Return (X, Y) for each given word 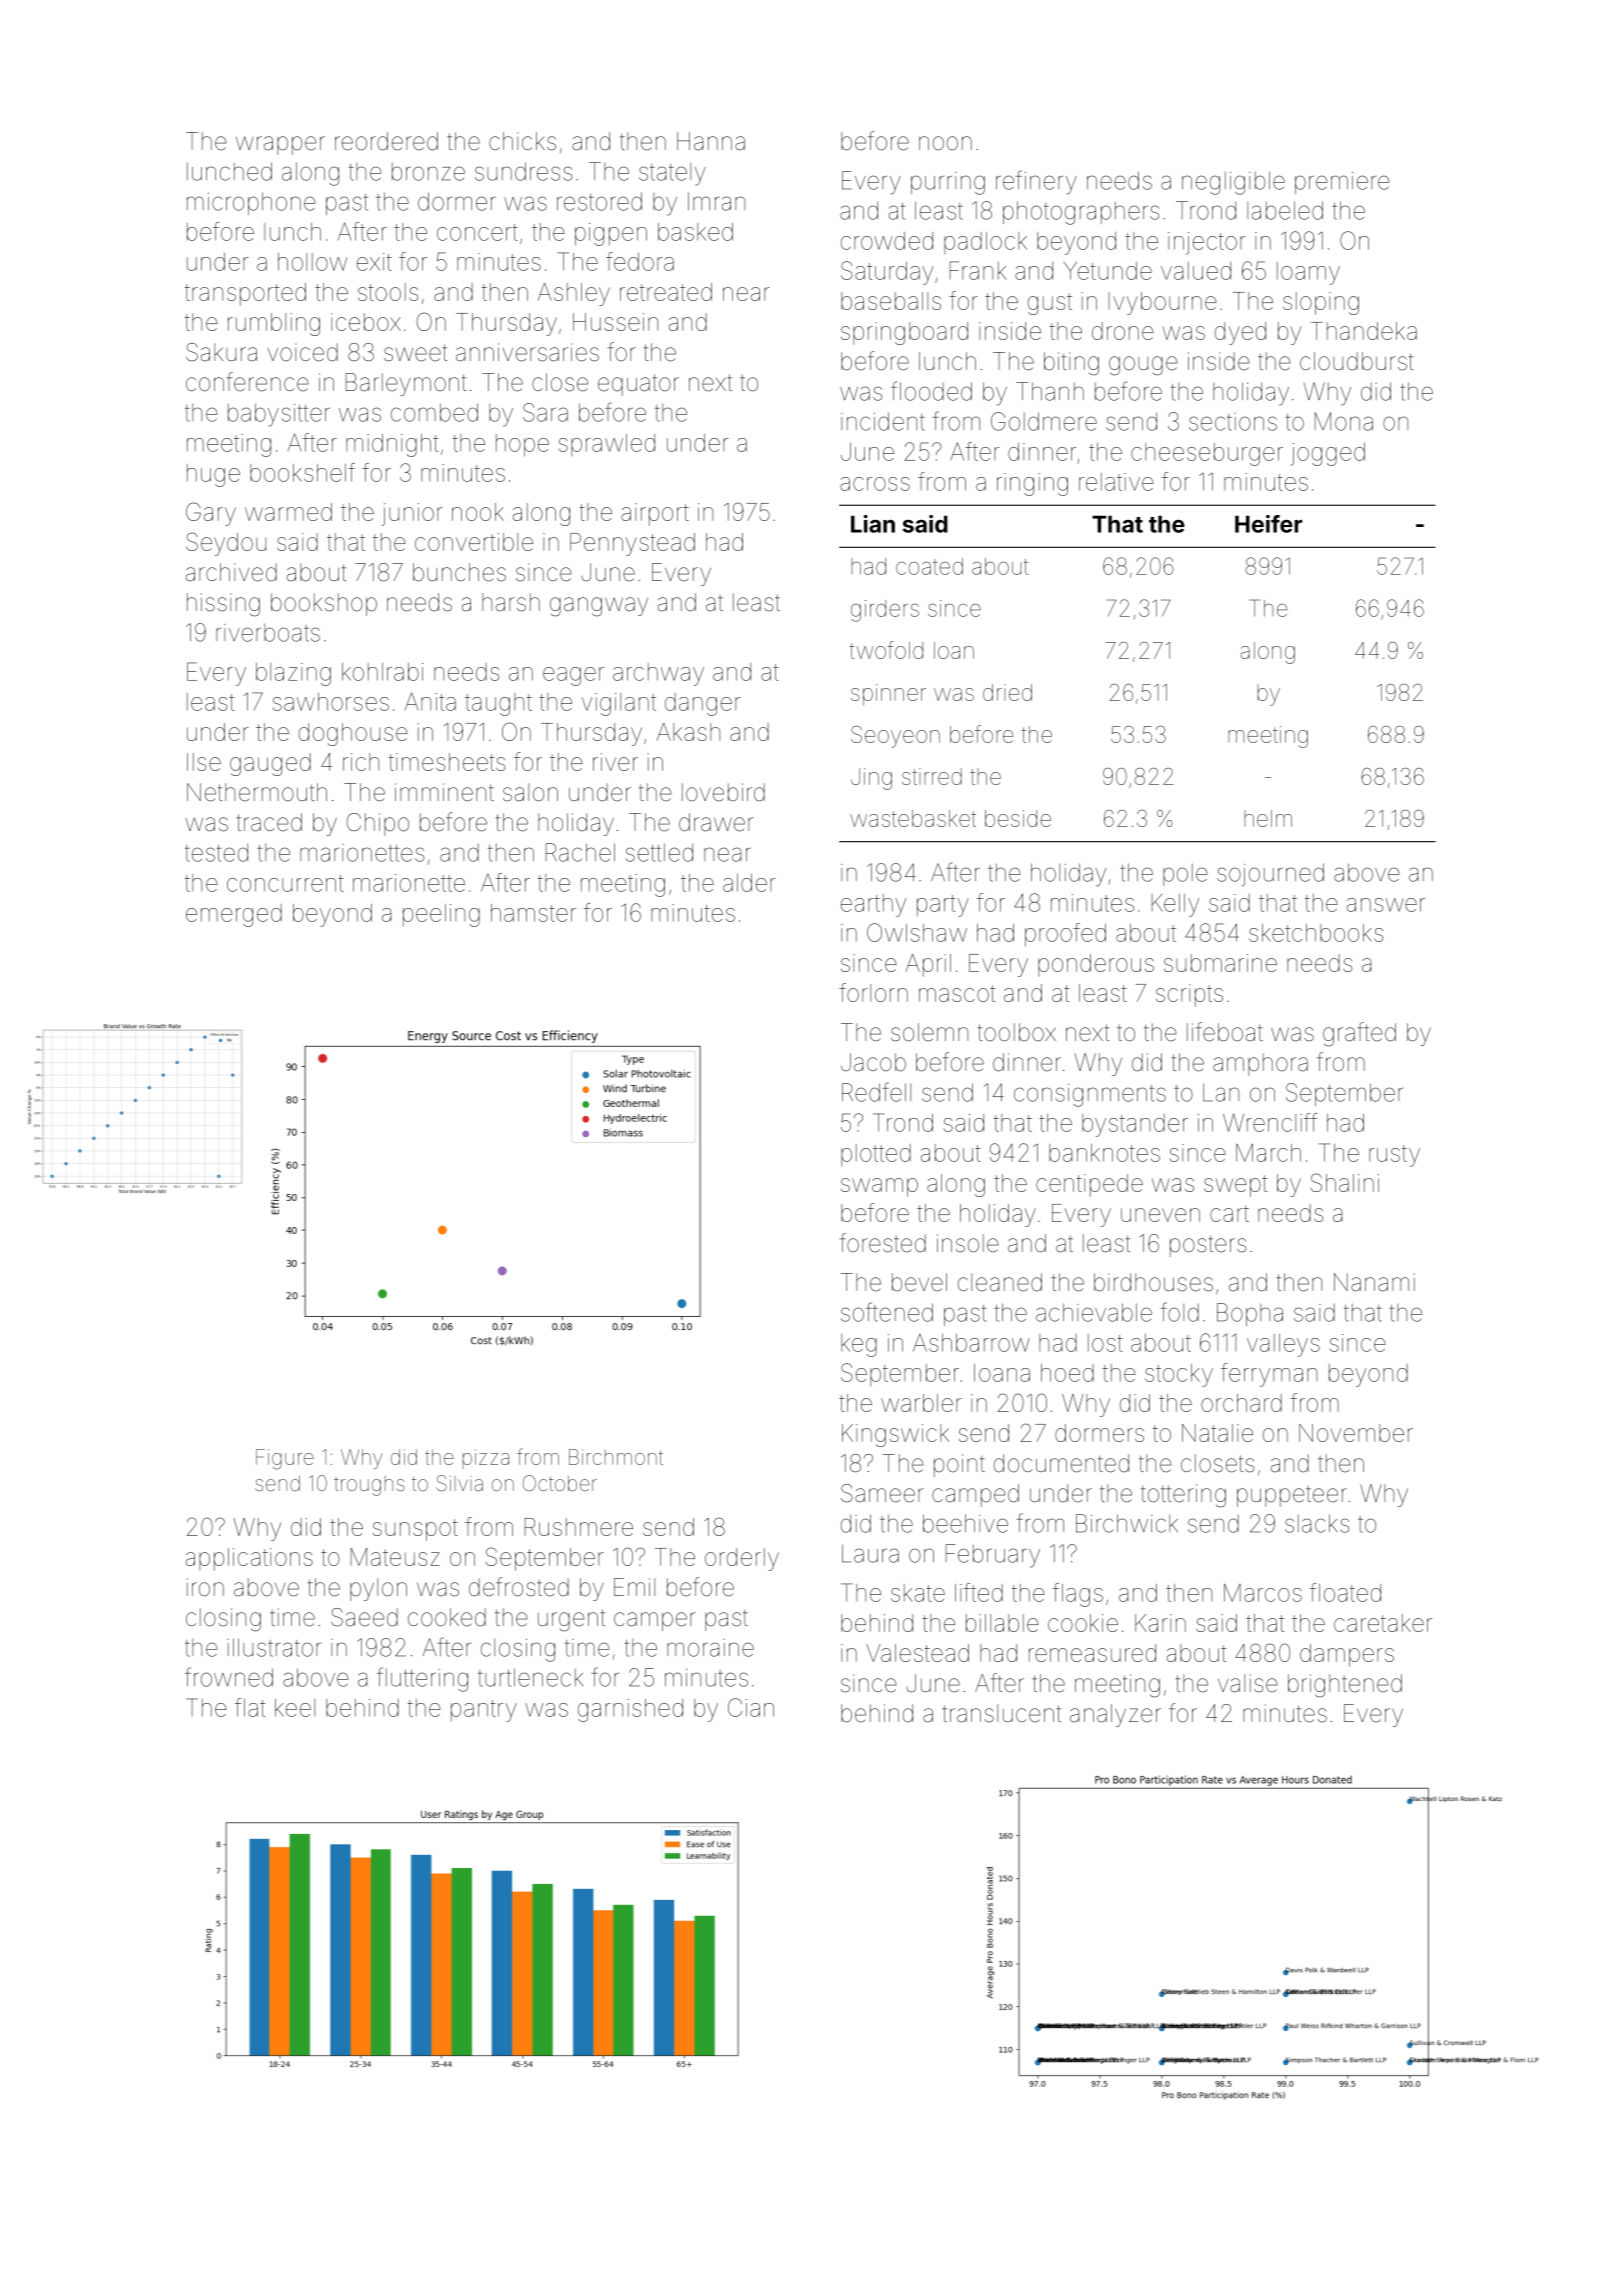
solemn (929, 1032)
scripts (1189, 995)
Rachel (580, 852)
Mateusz (395, 1557)
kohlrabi (382, 672)
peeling (441, 915)
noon (945, 143)
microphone (251, 203)
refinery (1036, 182)
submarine (1220, 963)
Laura (870, 1553)
